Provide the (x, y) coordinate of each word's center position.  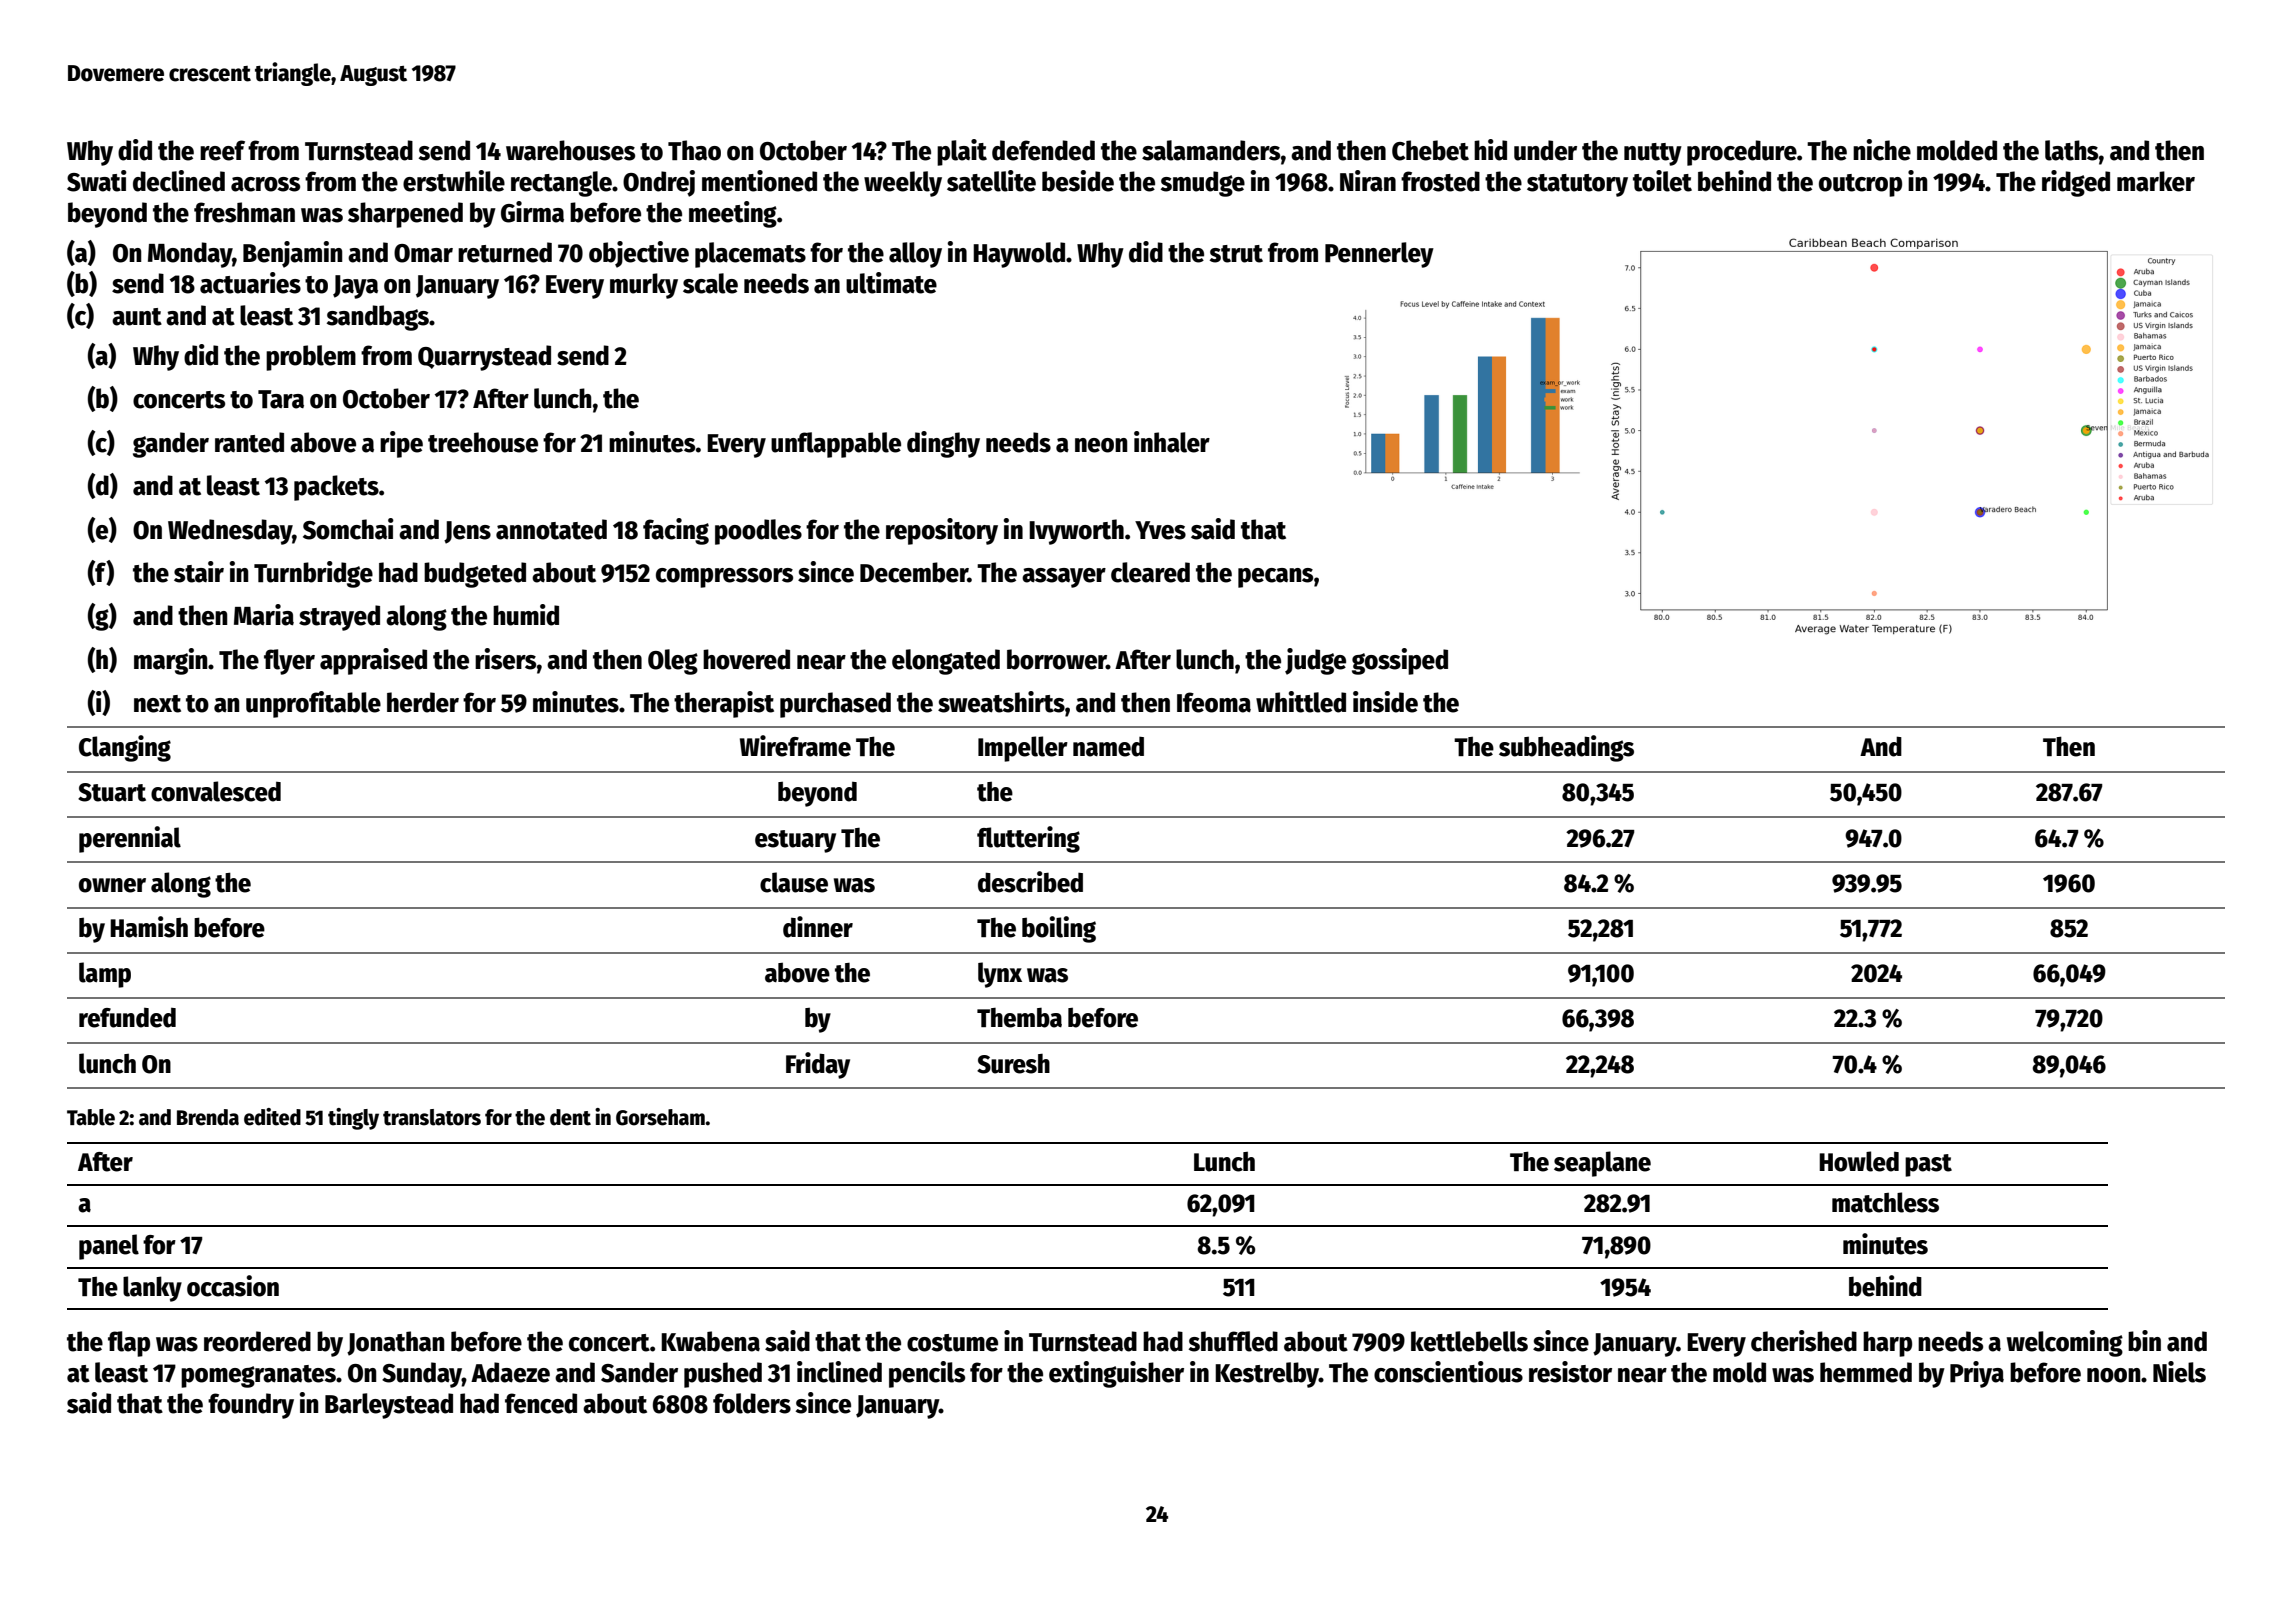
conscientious (1448, 1372)
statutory (1577, 185)
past (1928, 1165)
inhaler (1172, 442)
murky (644, 286)
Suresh (1013, 1064)
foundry (251, 1406)
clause (794, 882)
